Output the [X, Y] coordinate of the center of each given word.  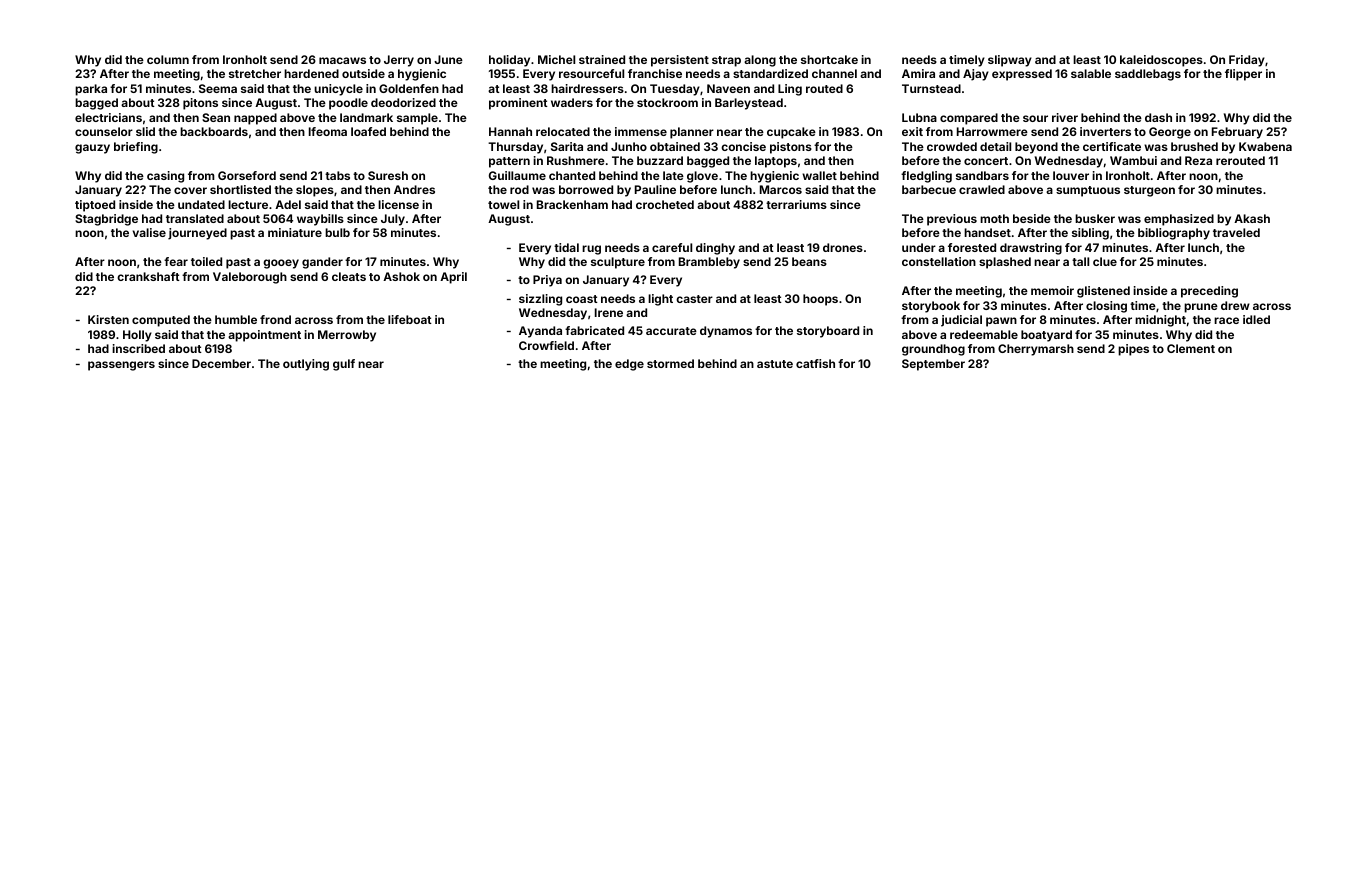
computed [161, 321]
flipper [1243, 75]
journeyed [197, 234]
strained [602, 59]
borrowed [586, 189]
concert [986, 161]
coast [582, 299]
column [168, 59]
